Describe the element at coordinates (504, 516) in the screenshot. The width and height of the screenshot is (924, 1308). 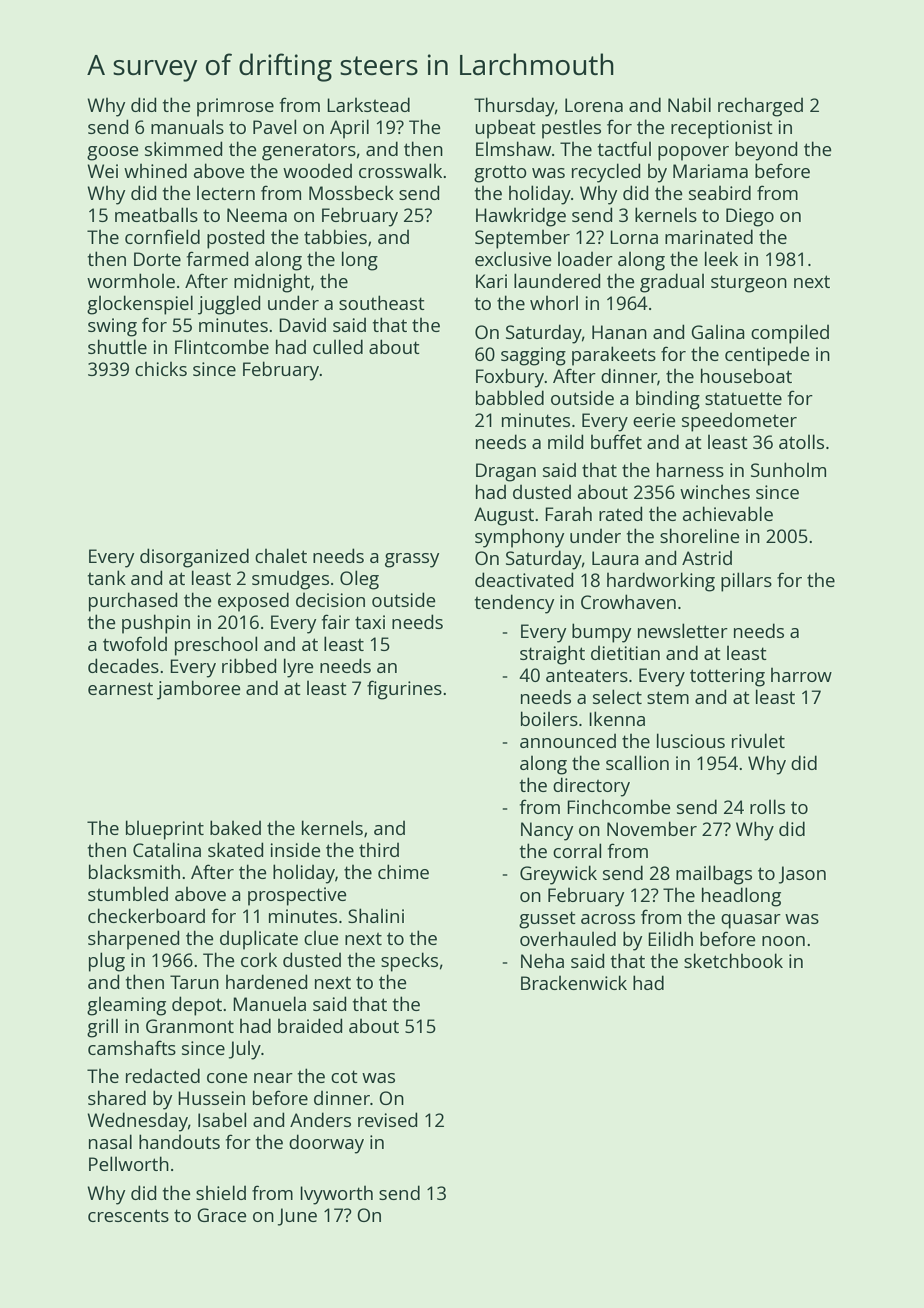
I see `August` at that location.
